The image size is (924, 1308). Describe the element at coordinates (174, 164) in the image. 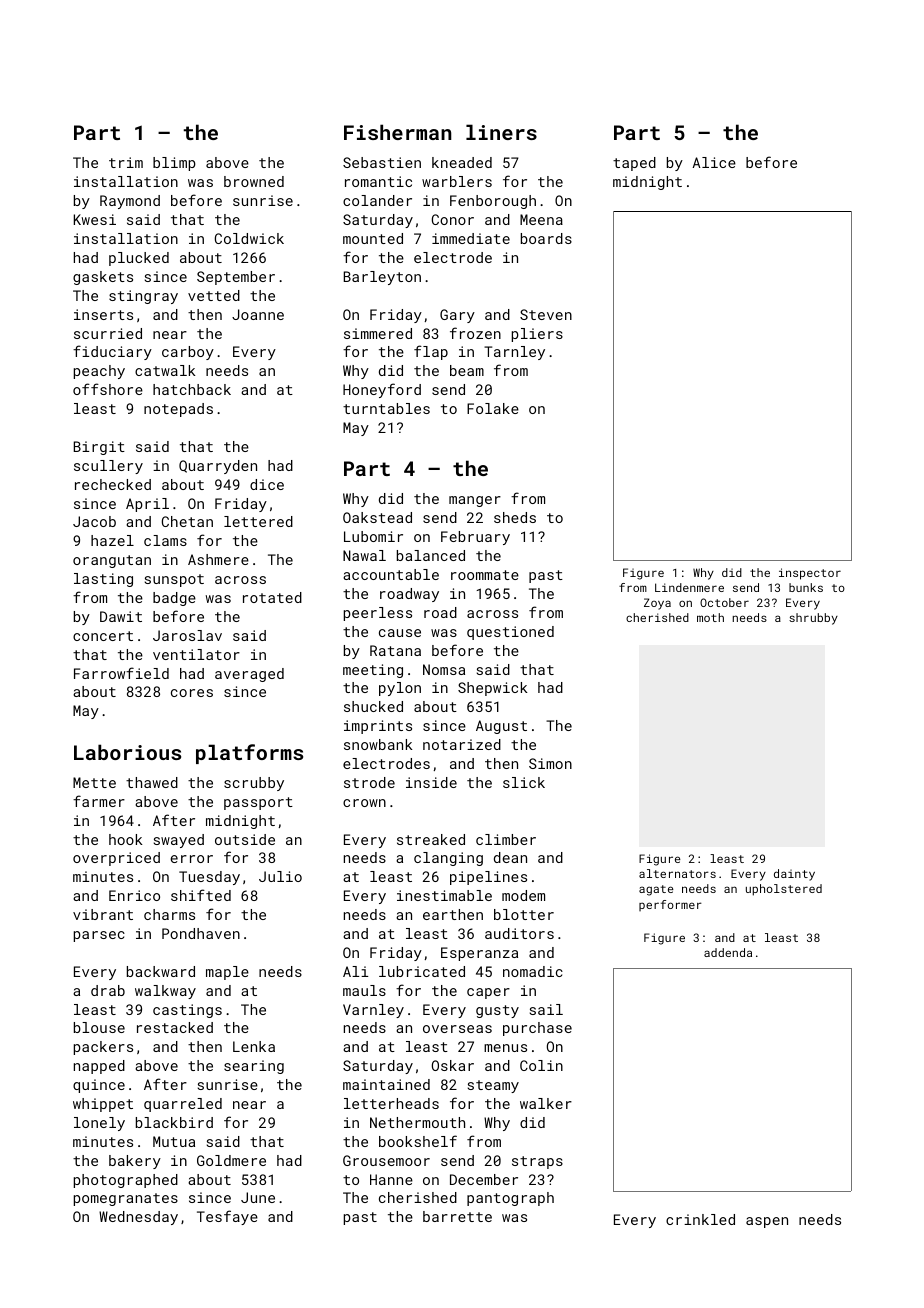

I see `blimp` at that location.
